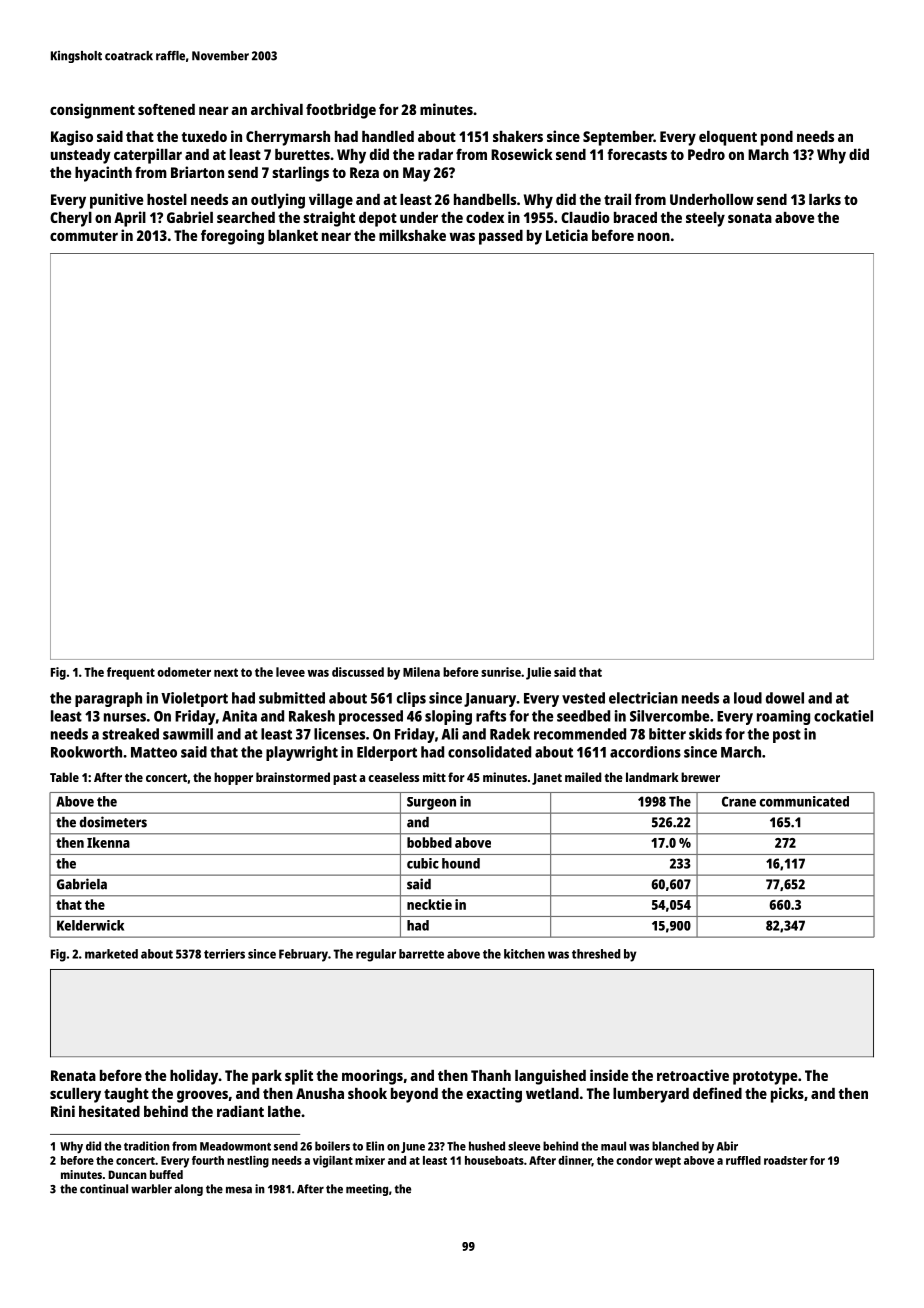 Image resolution: width=924 pixels, height=1308 pixels. I want to click on larks, so click(825, 199).
